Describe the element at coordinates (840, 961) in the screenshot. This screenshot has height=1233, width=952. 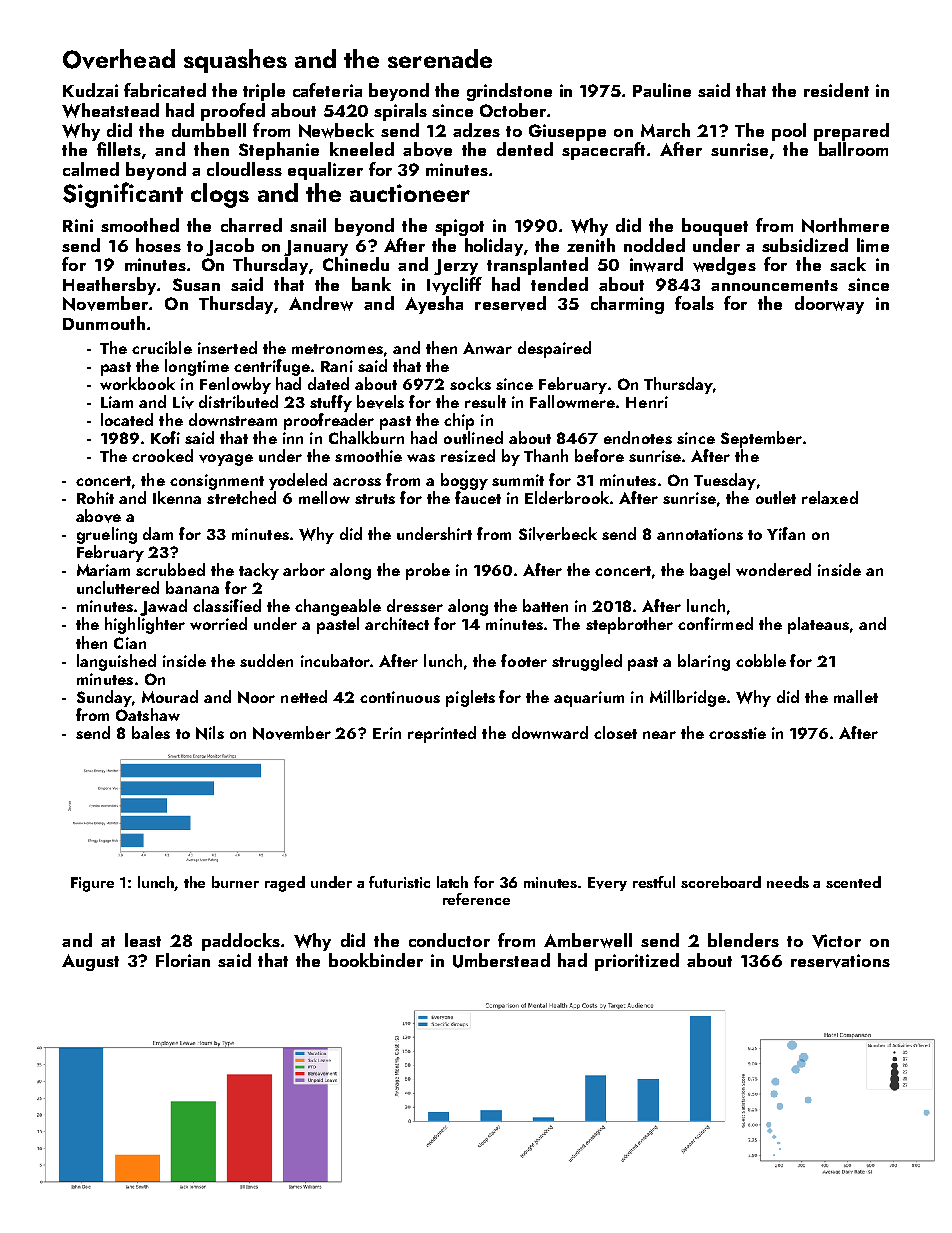
I see `reservations` at that location.
